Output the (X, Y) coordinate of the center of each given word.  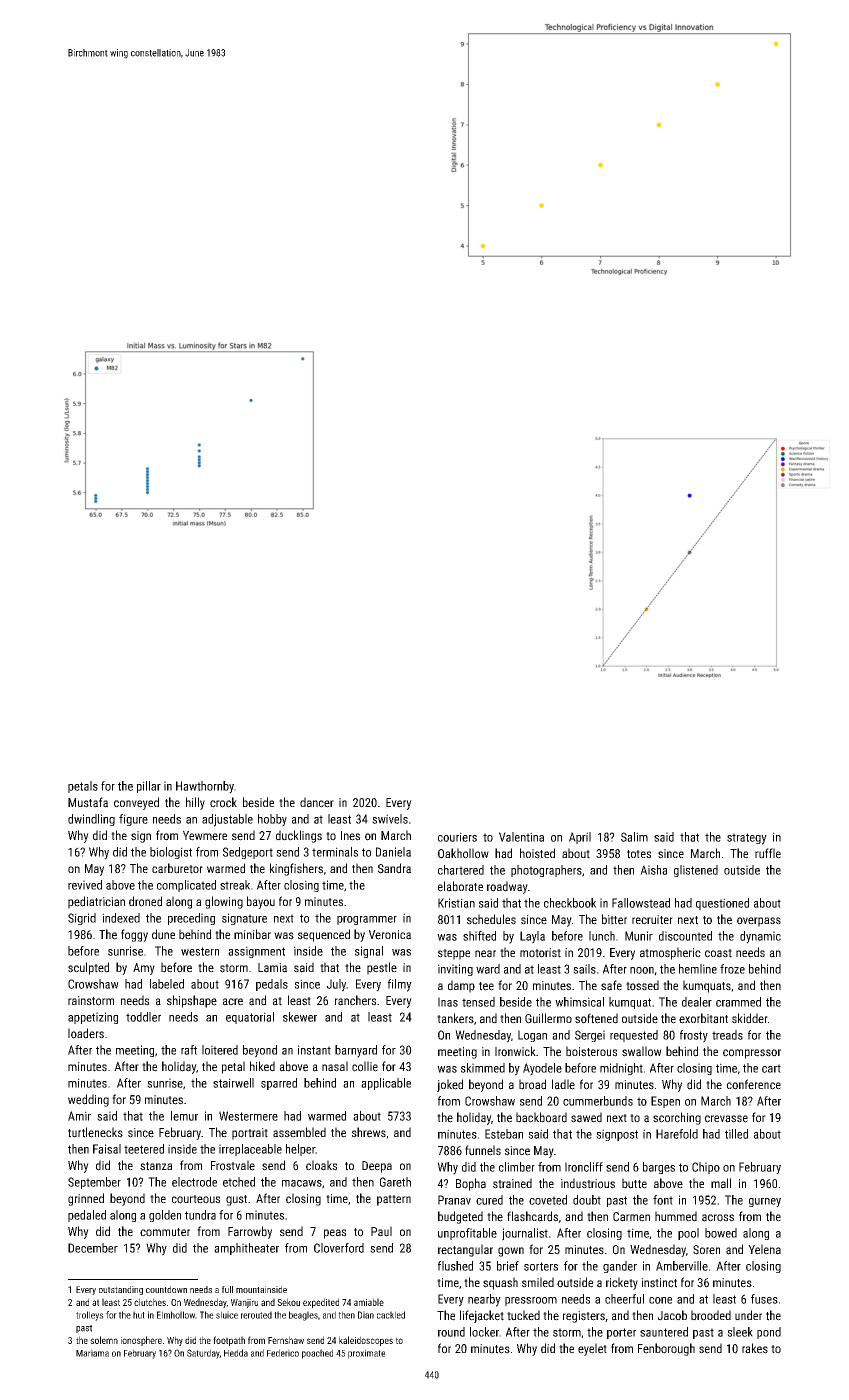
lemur (184, 1116)
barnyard (356, 1051)
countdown (166, 1289)
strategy (747, 839)
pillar (149, 787)
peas (335, 1234)
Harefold (677, 1134)
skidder (750, 1018)
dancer (317, 802)
